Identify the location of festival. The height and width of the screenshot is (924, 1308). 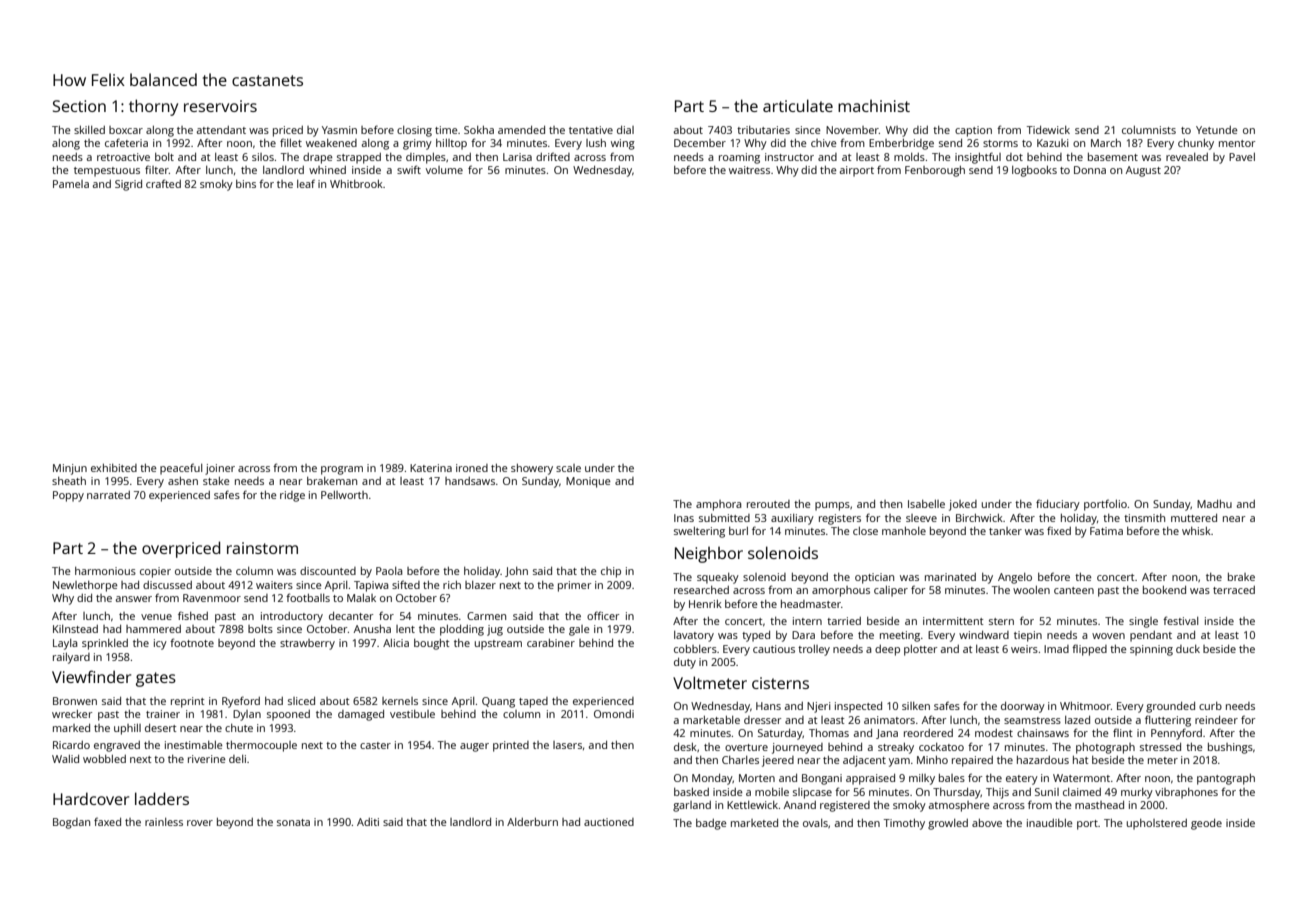
(1180, 620).
